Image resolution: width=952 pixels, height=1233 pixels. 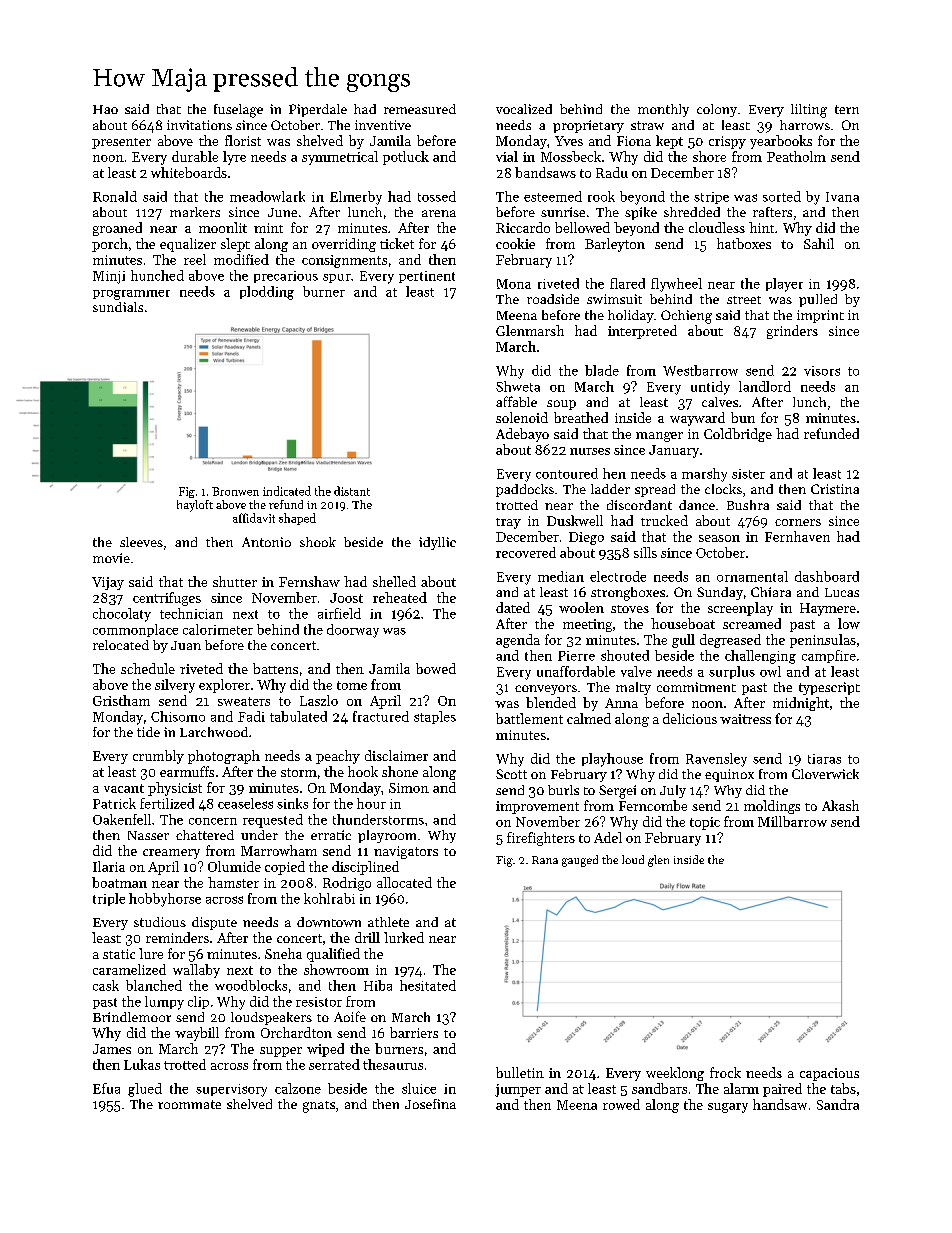 I want to click on earmuffs, so click(x=187, y=771).
